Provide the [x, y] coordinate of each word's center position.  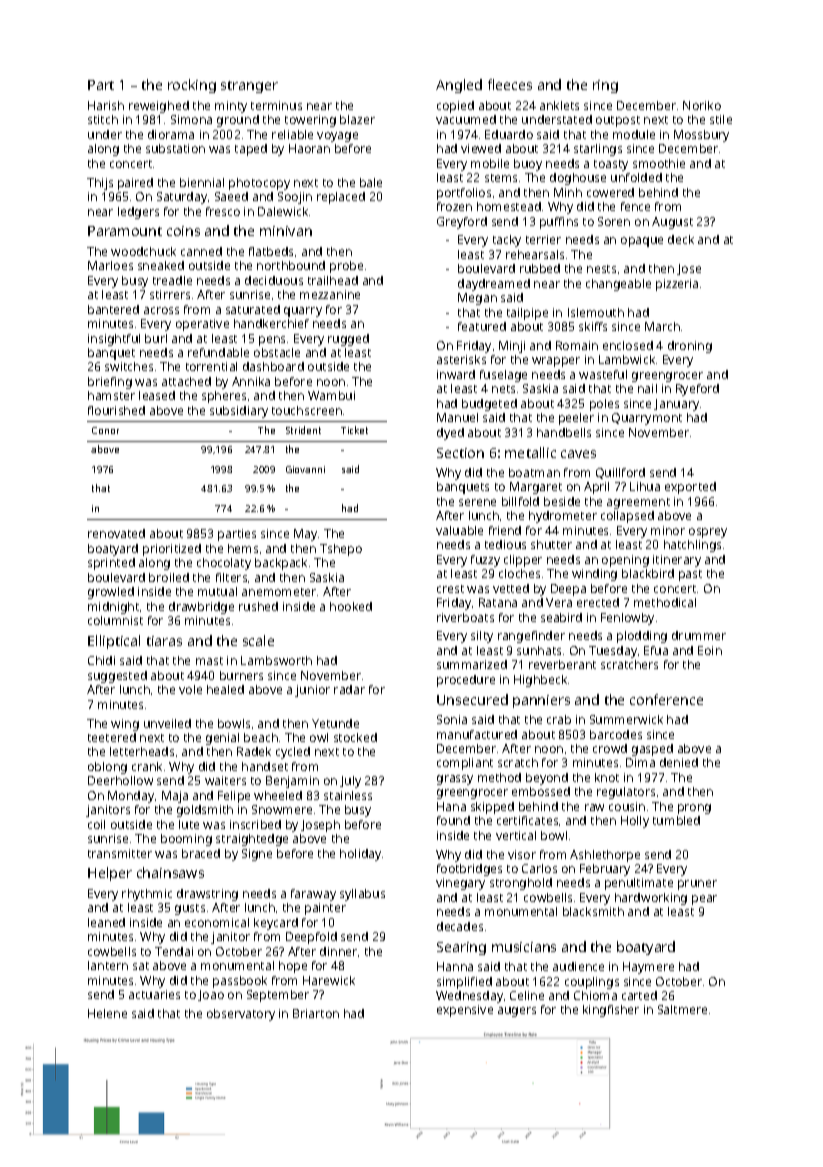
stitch [103, 119]
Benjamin [292, 782]
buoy [528, 165]
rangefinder [531, 637]
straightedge [252, 840]
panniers [541, 701]
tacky [507, 241]
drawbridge [201, 608]
